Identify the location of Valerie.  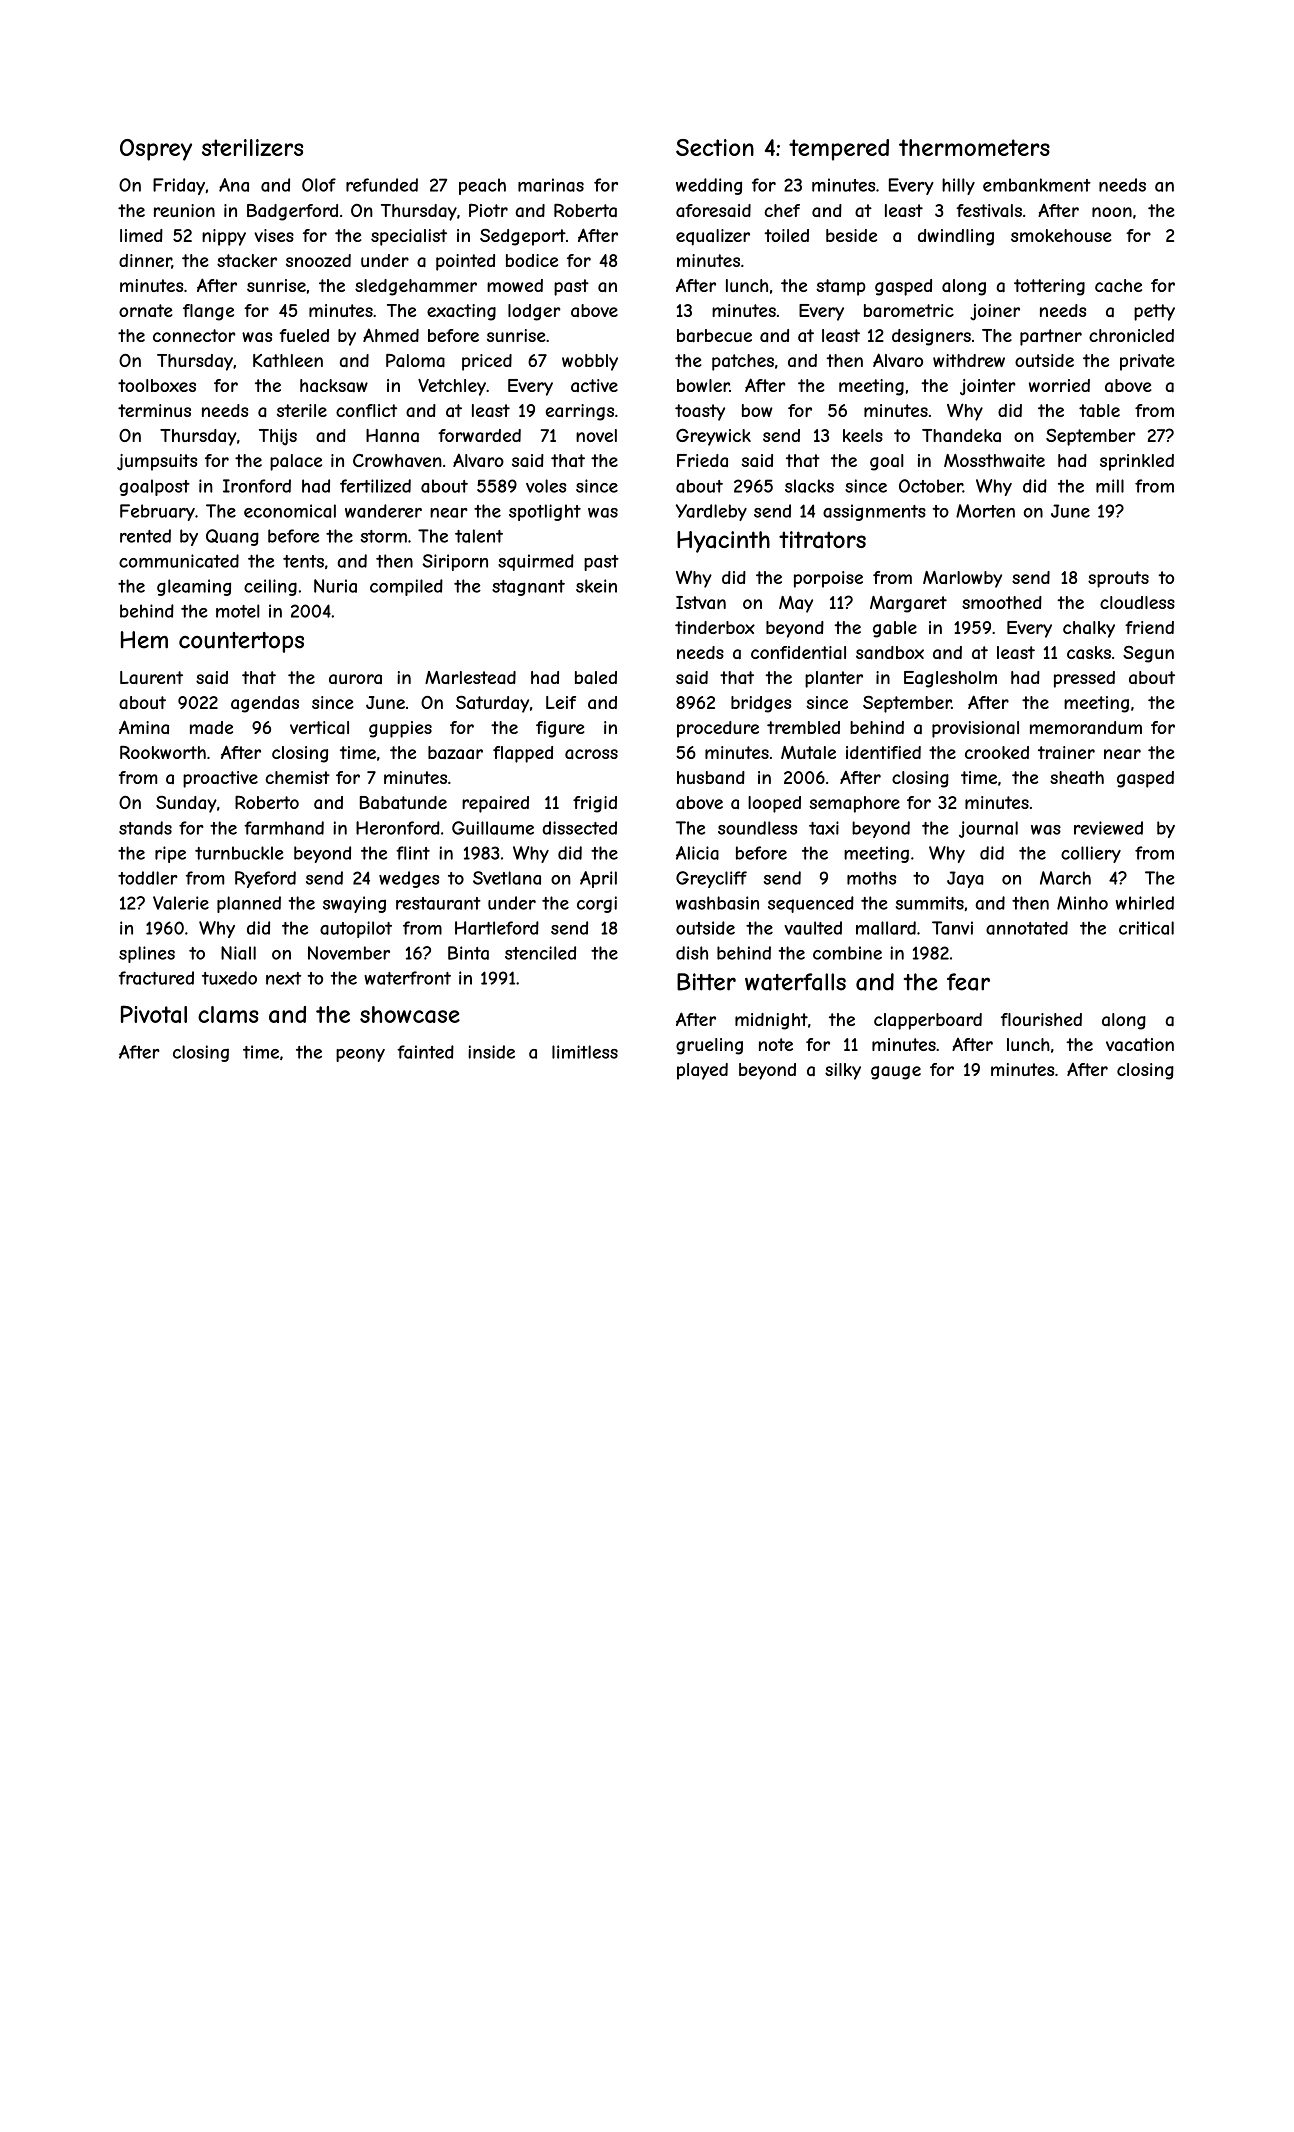
(181, 903).
